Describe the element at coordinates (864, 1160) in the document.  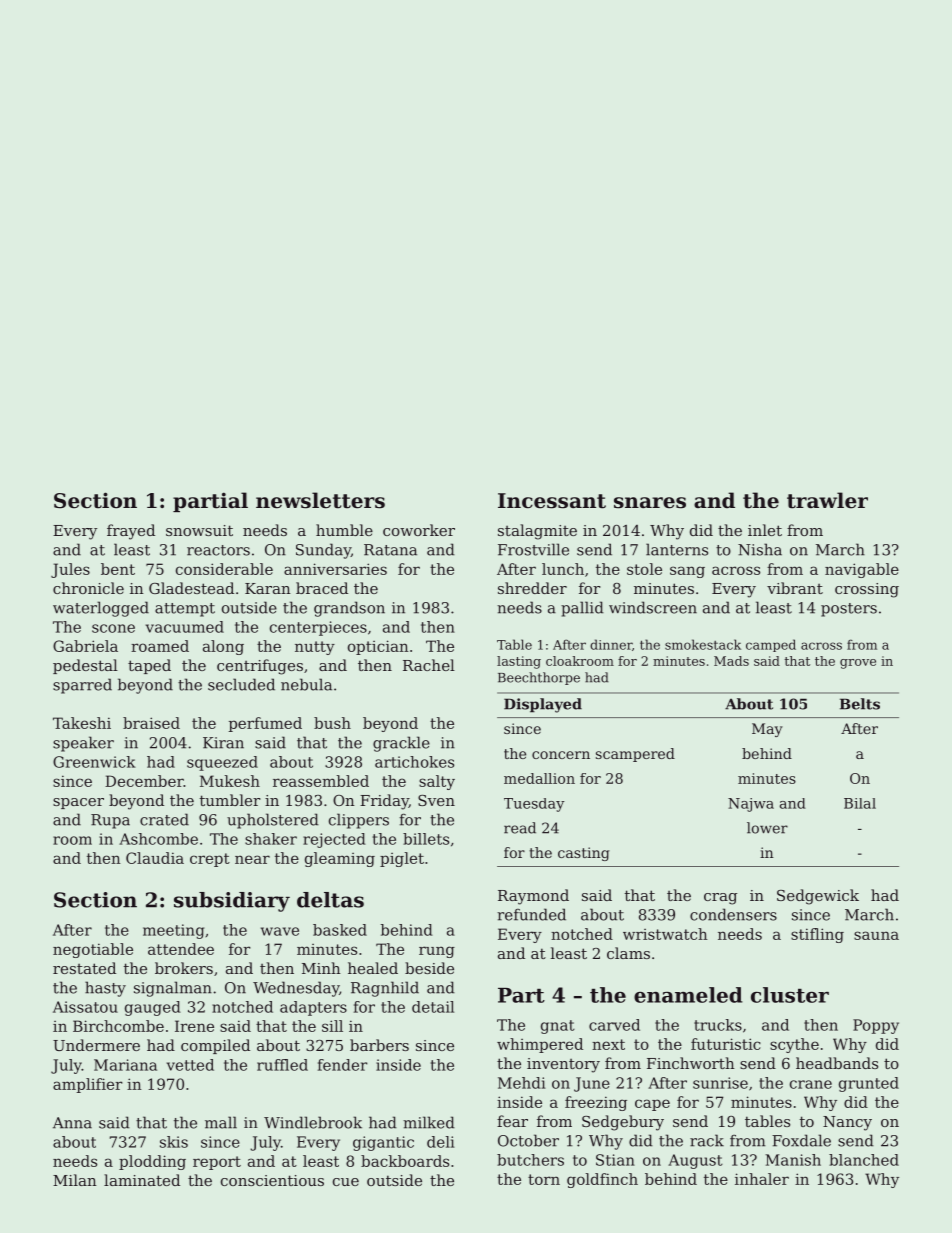
I see `blanched` at that location.
